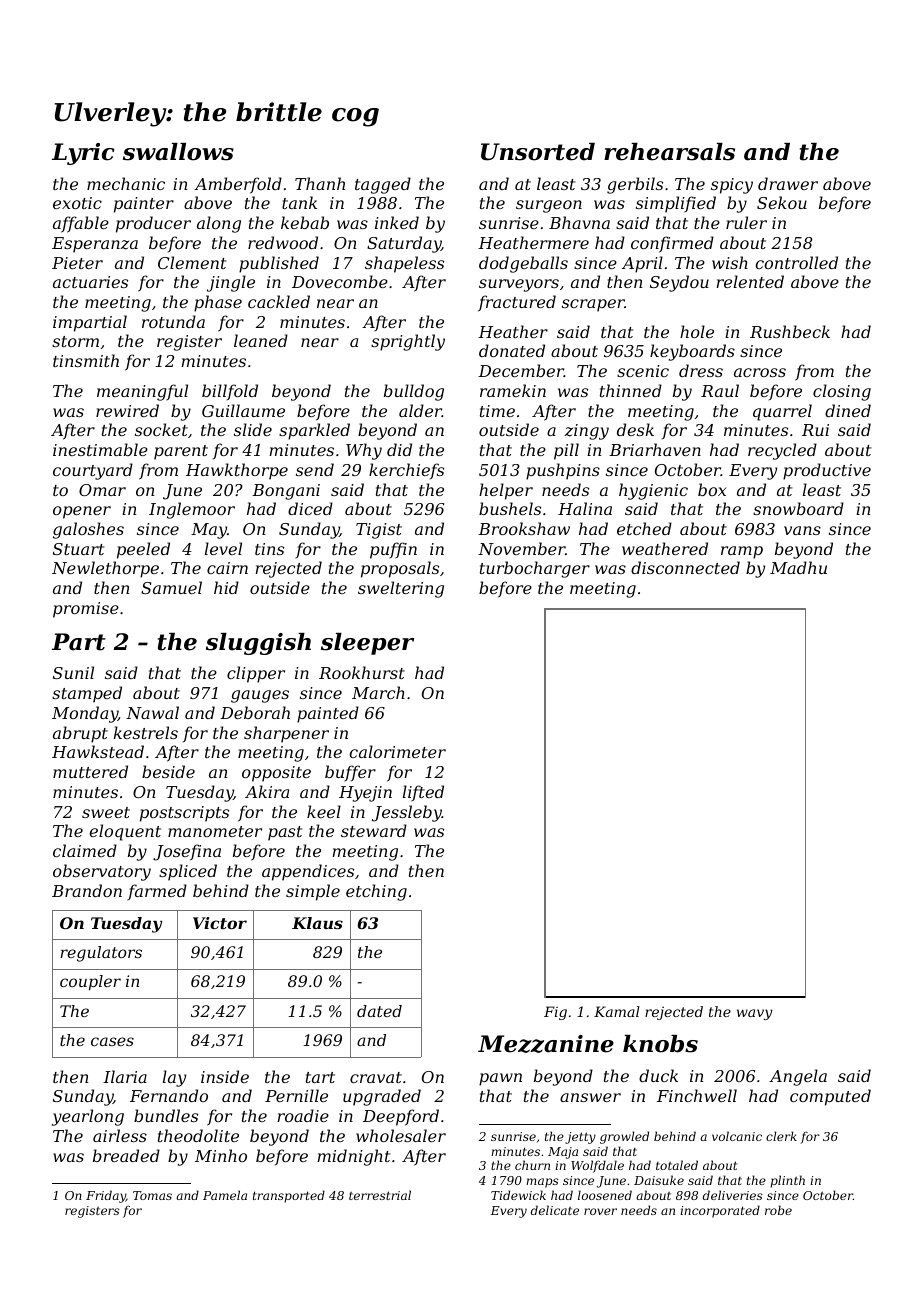 This document has height=1308, width=924. What do you see at coordinates (518, 1195) in the document?
I see `Tidewick` at bounding box center [518, 1195].
